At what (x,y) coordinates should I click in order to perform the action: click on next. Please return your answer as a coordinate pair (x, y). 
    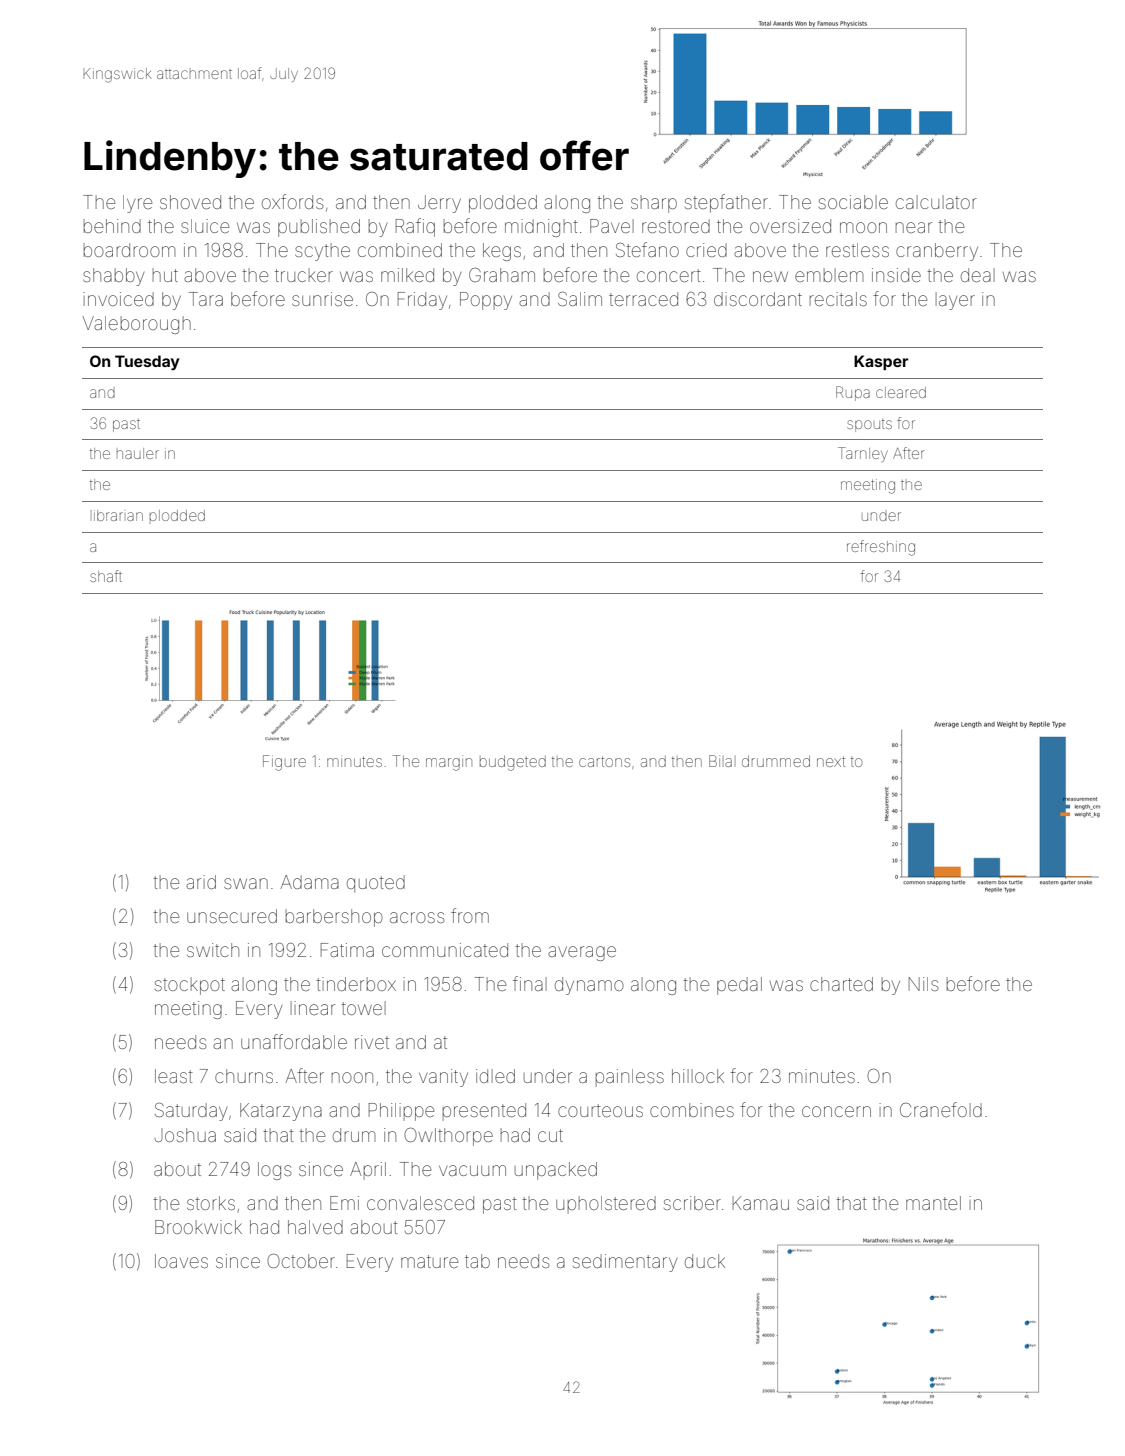
    Looking at the image, I should click on (831, 761).
